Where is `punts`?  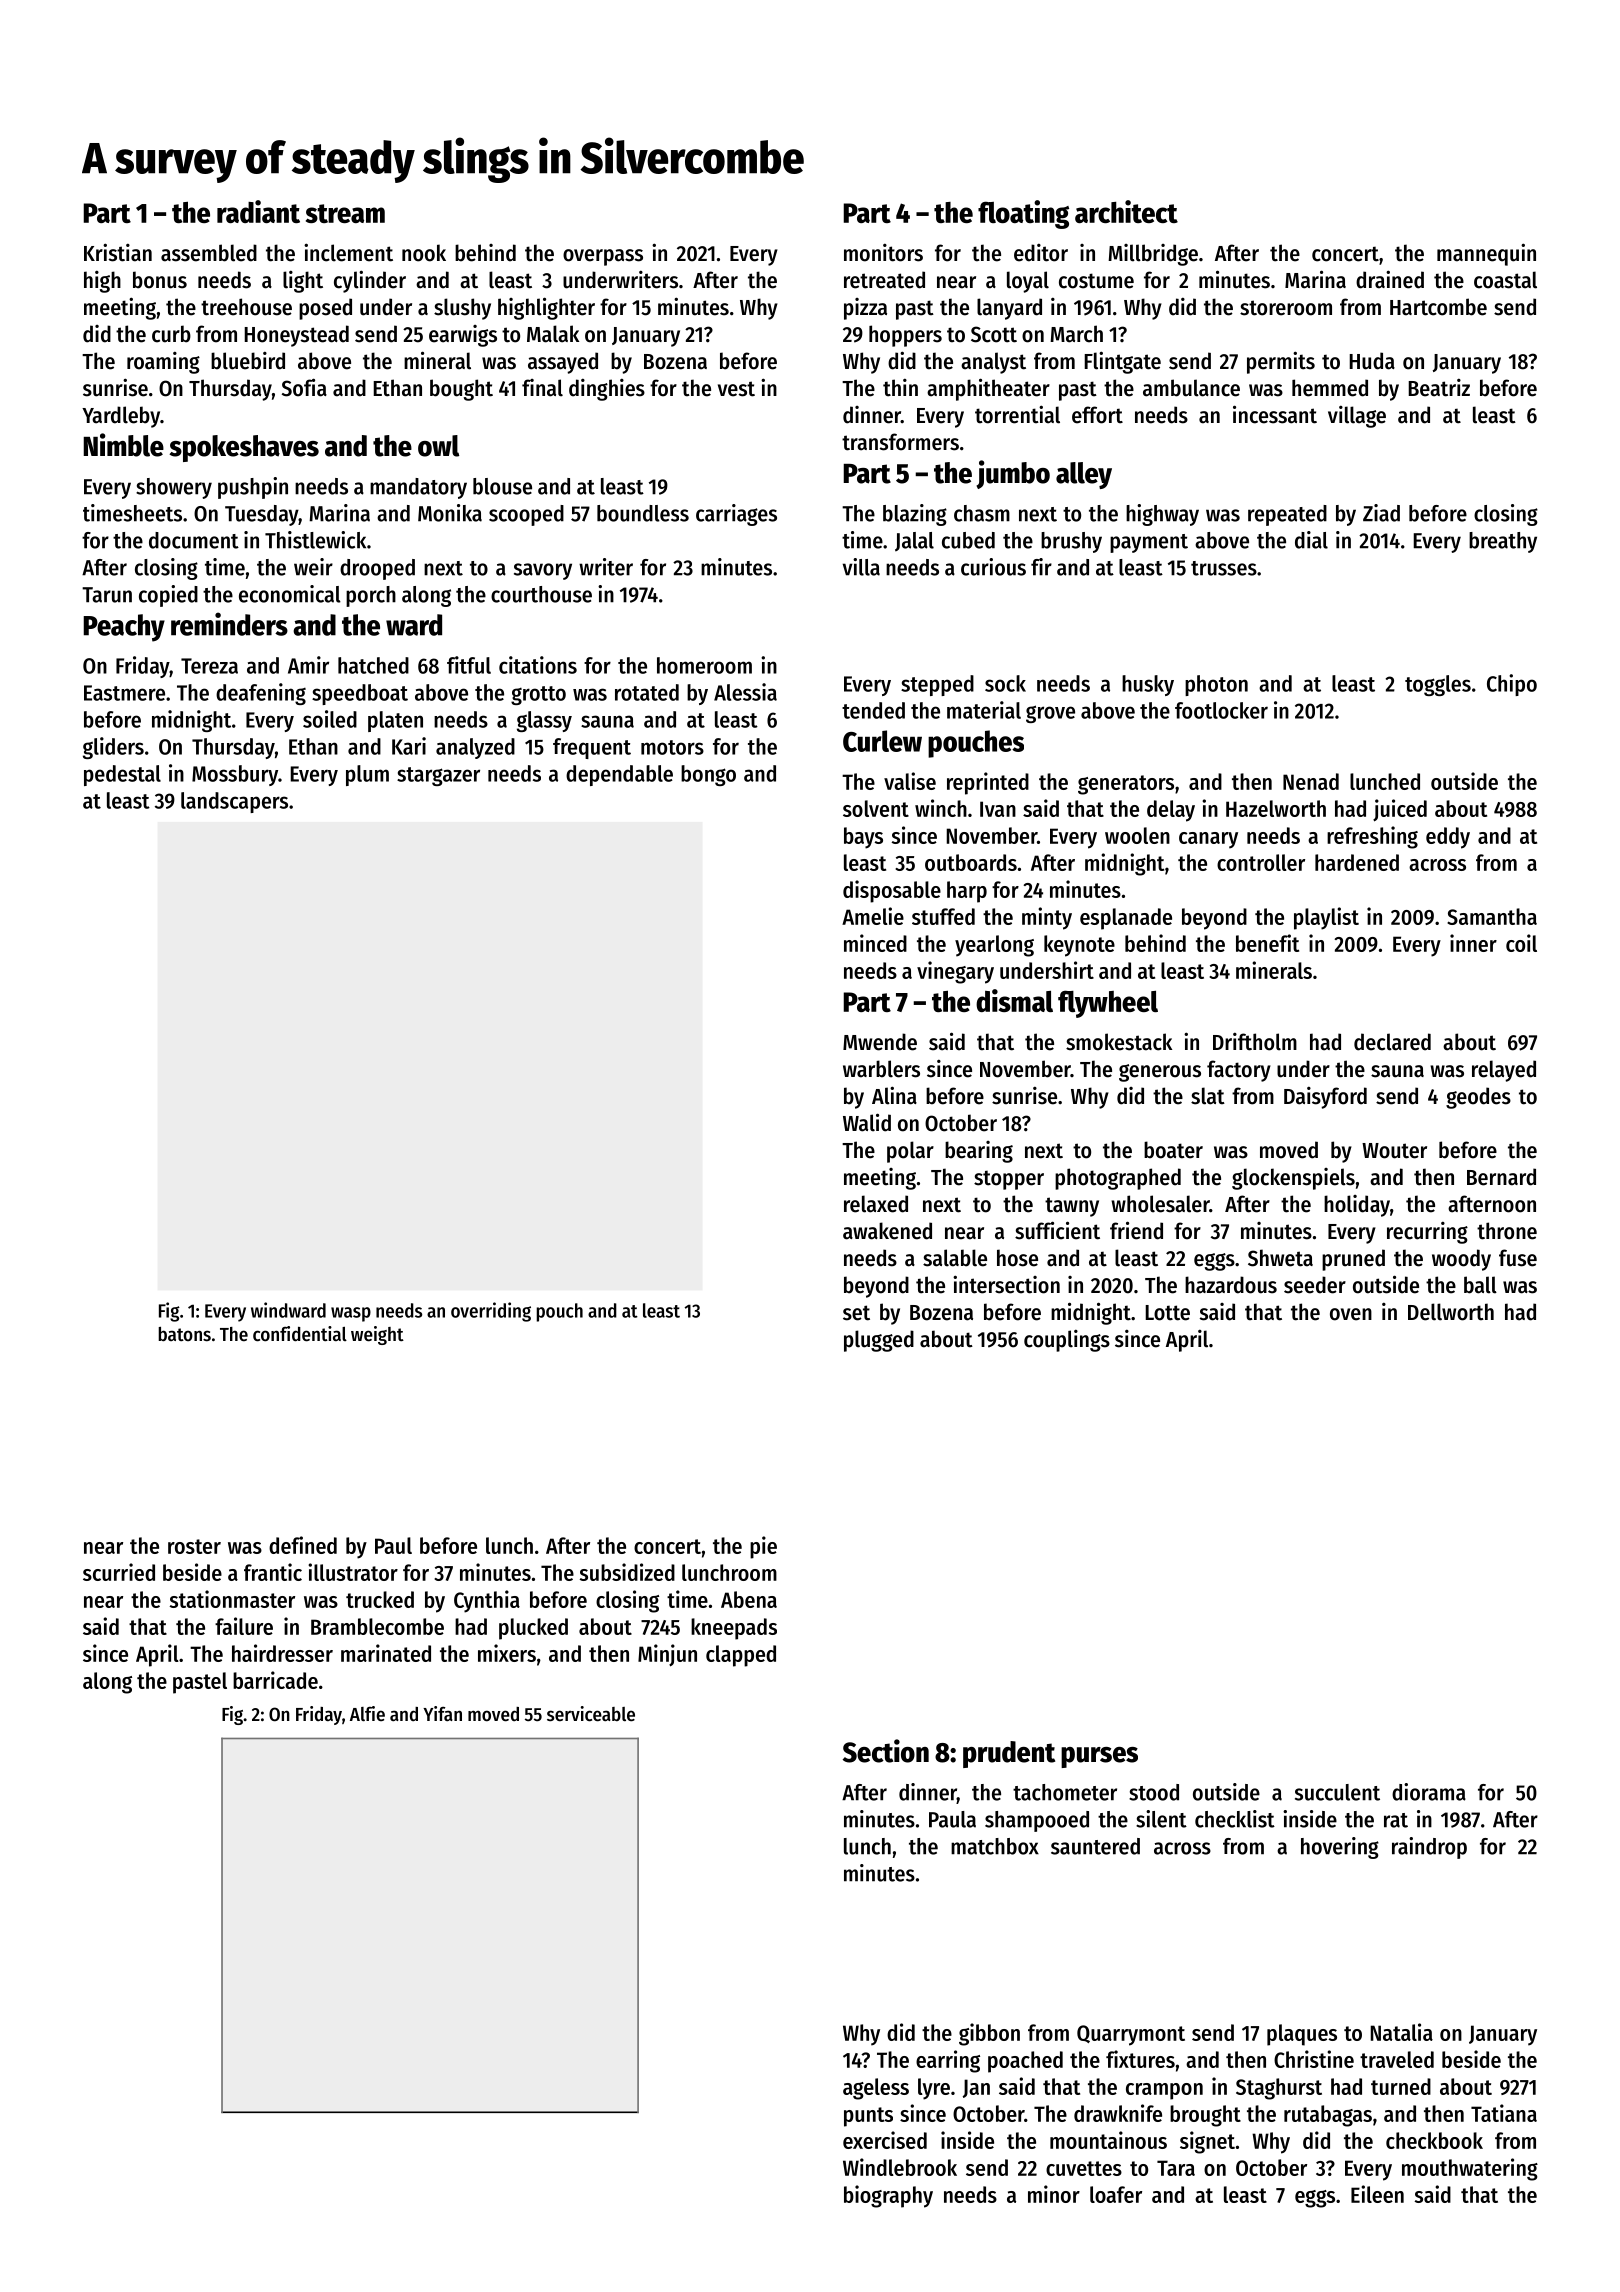 punts is located at coordinates (868, 2117).
